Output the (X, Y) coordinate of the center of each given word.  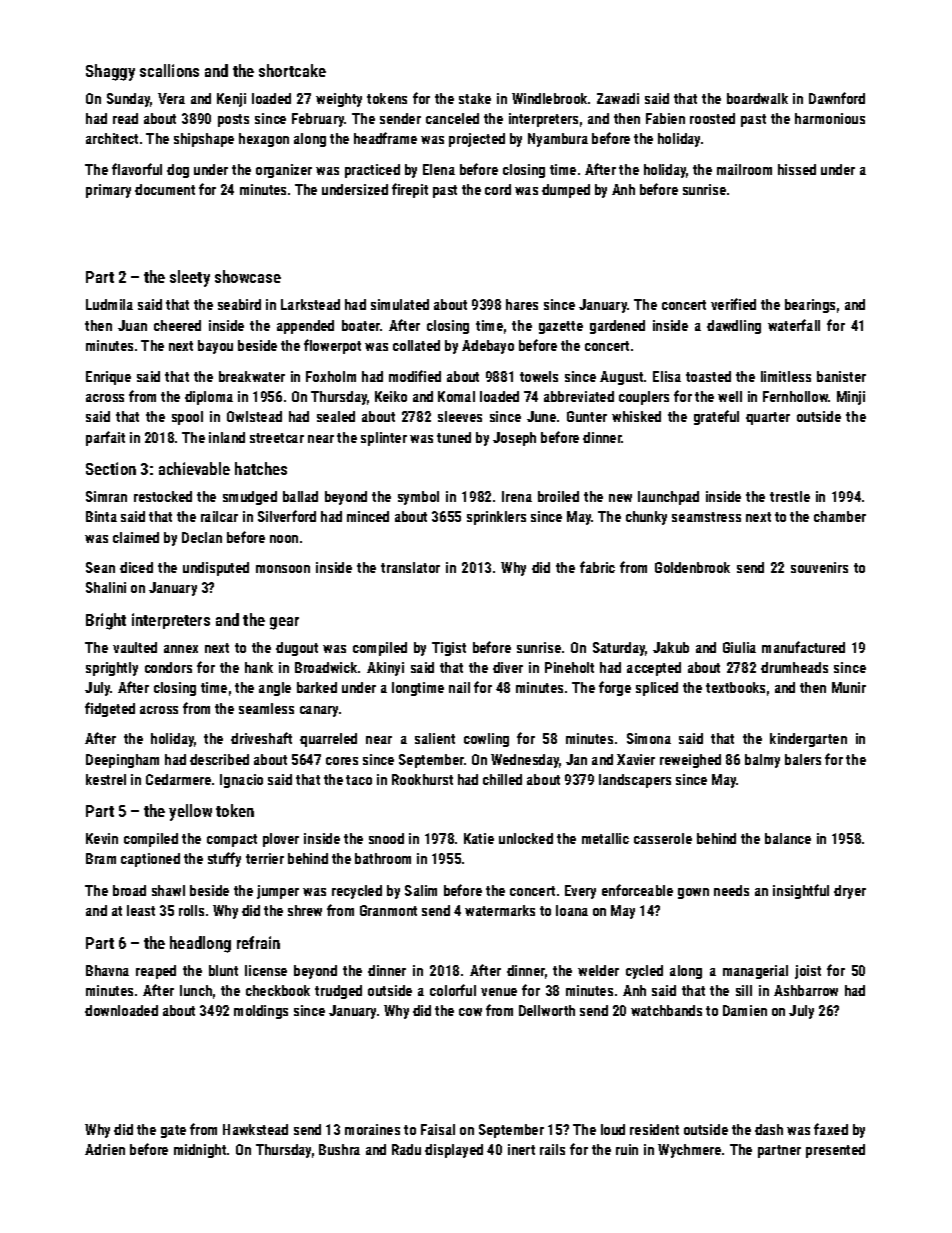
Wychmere (689, 1151)
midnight (200, 1151)
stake (475, 98)
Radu (406, 1149)
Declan (202, 537)
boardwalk (757, 98)
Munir (849, 687)
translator (410, 567)
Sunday (129, 100)
